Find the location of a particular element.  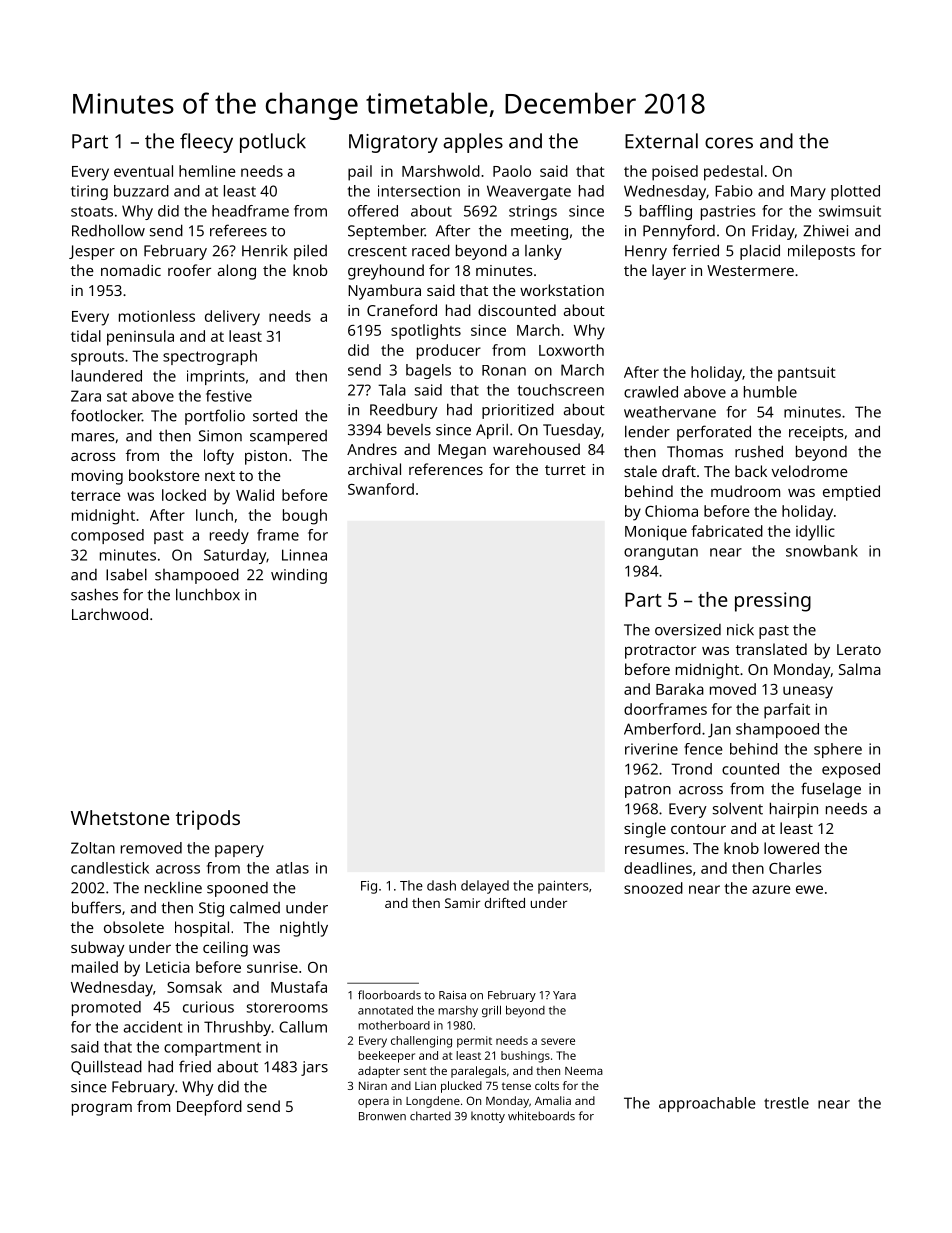

Redhollow is located at coordinates (108, 230).
